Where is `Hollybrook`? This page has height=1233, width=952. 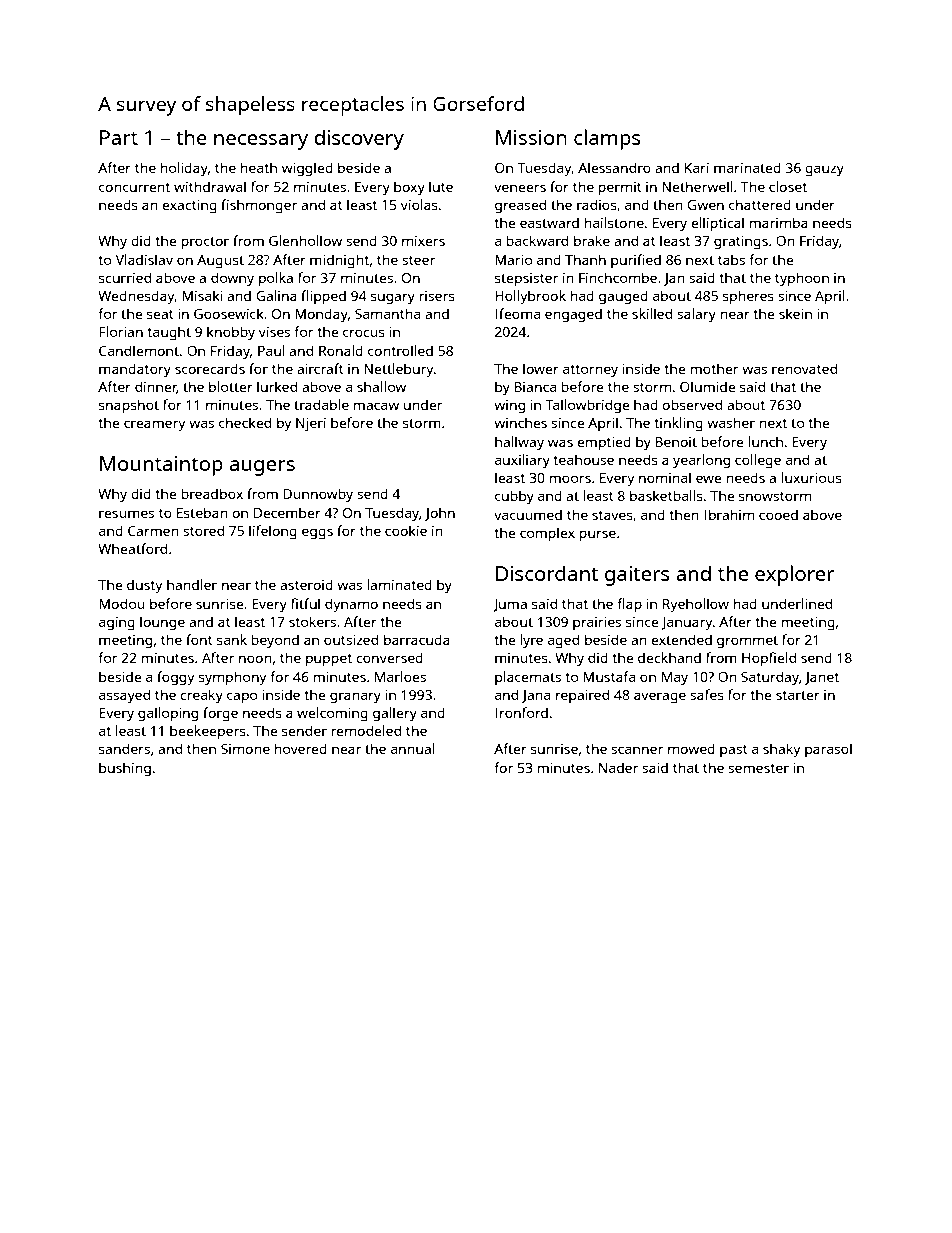 Hollybrook is located at coordinates (530, 297).
